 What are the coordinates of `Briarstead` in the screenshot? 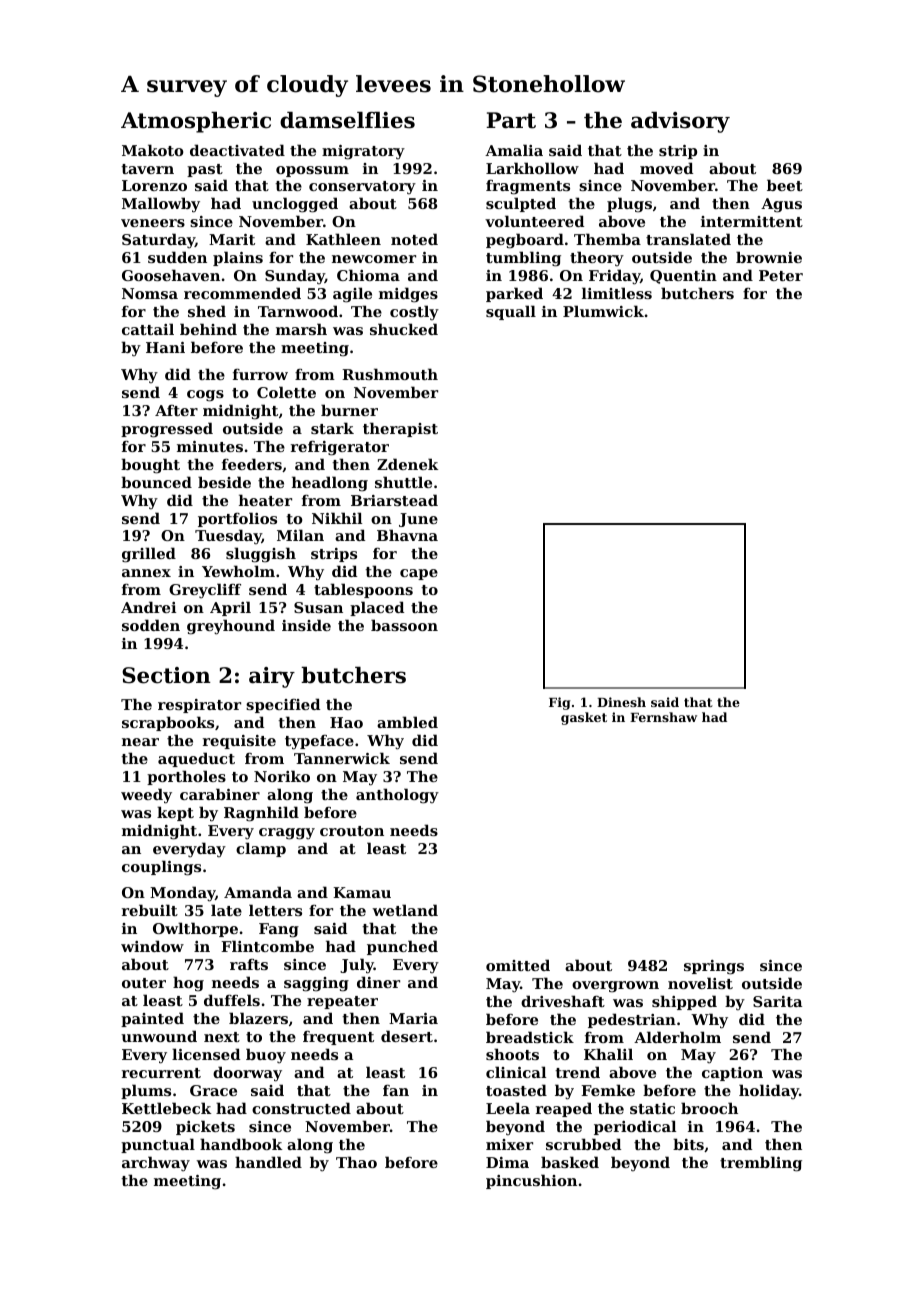 It's located at (394, 500).
